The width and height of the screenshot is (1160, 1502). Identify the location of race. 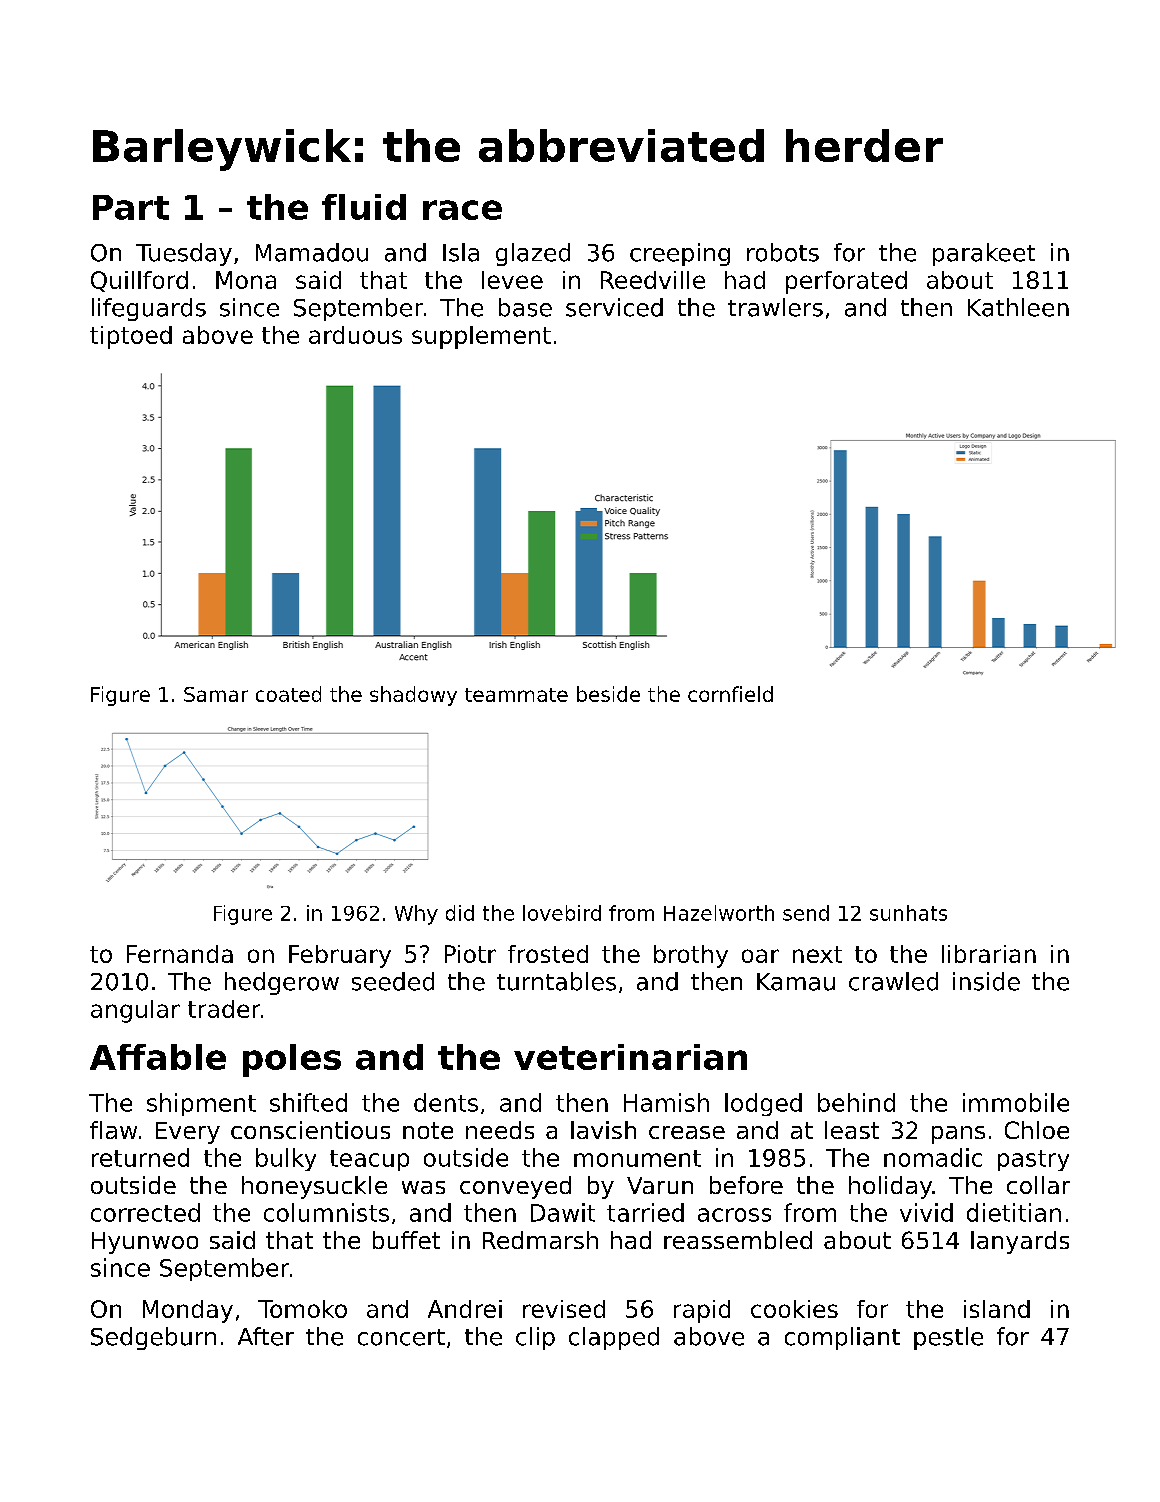
(462, 210).
